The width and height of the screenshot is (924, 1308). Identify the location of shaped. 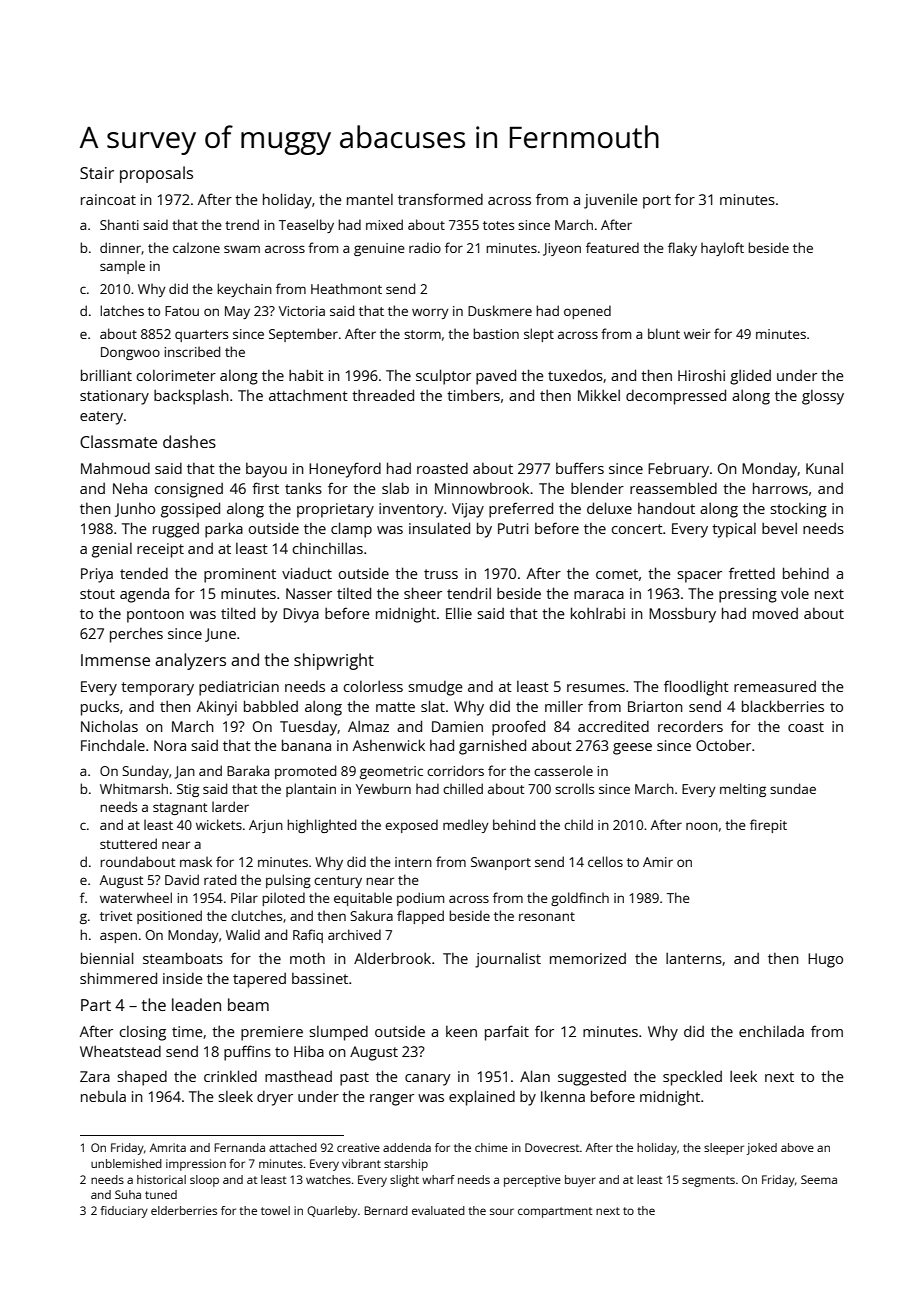
(142, 1078).
